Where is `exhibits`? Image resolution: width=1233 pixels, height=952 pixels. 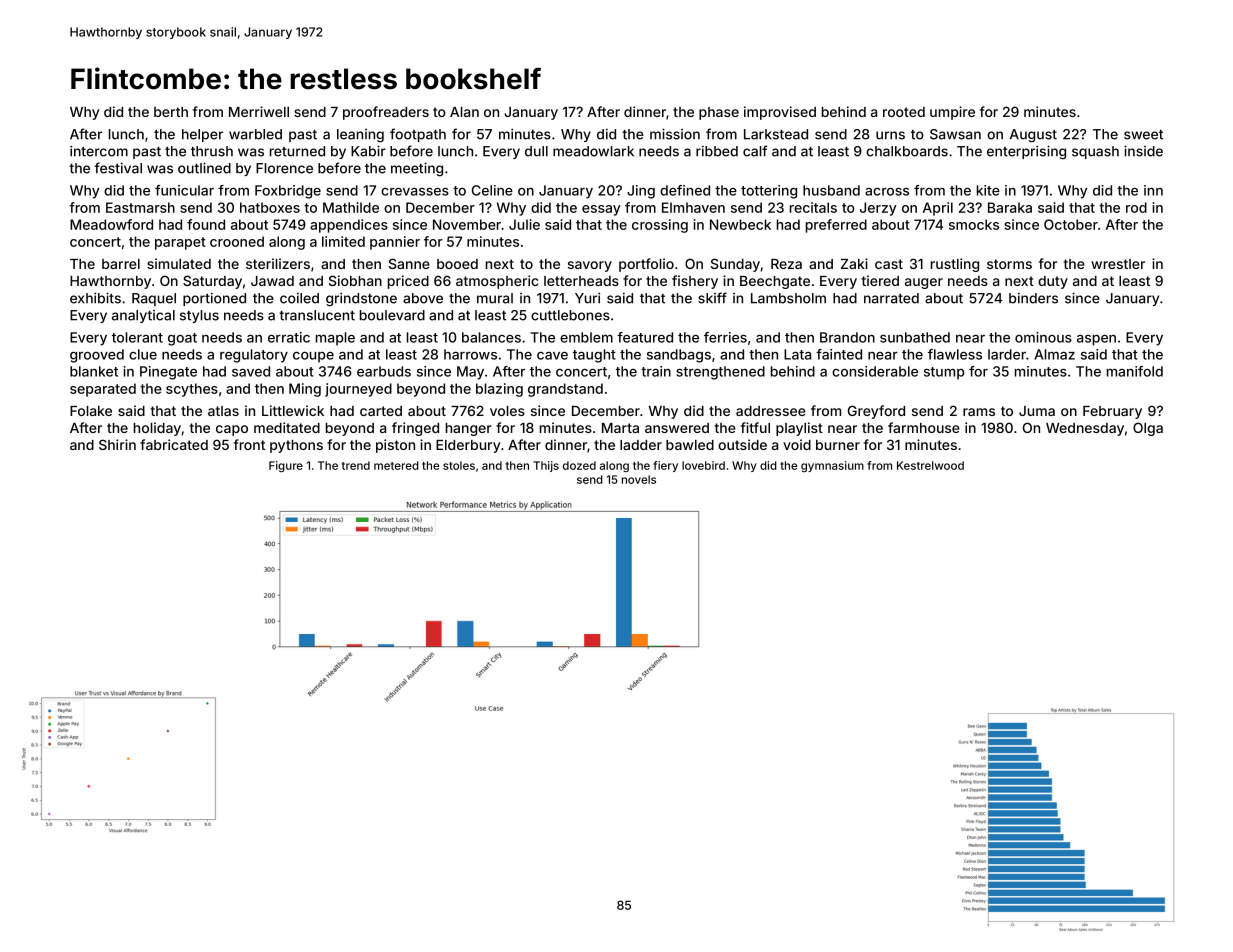 exhibits is located at coordinates (95, 298).
